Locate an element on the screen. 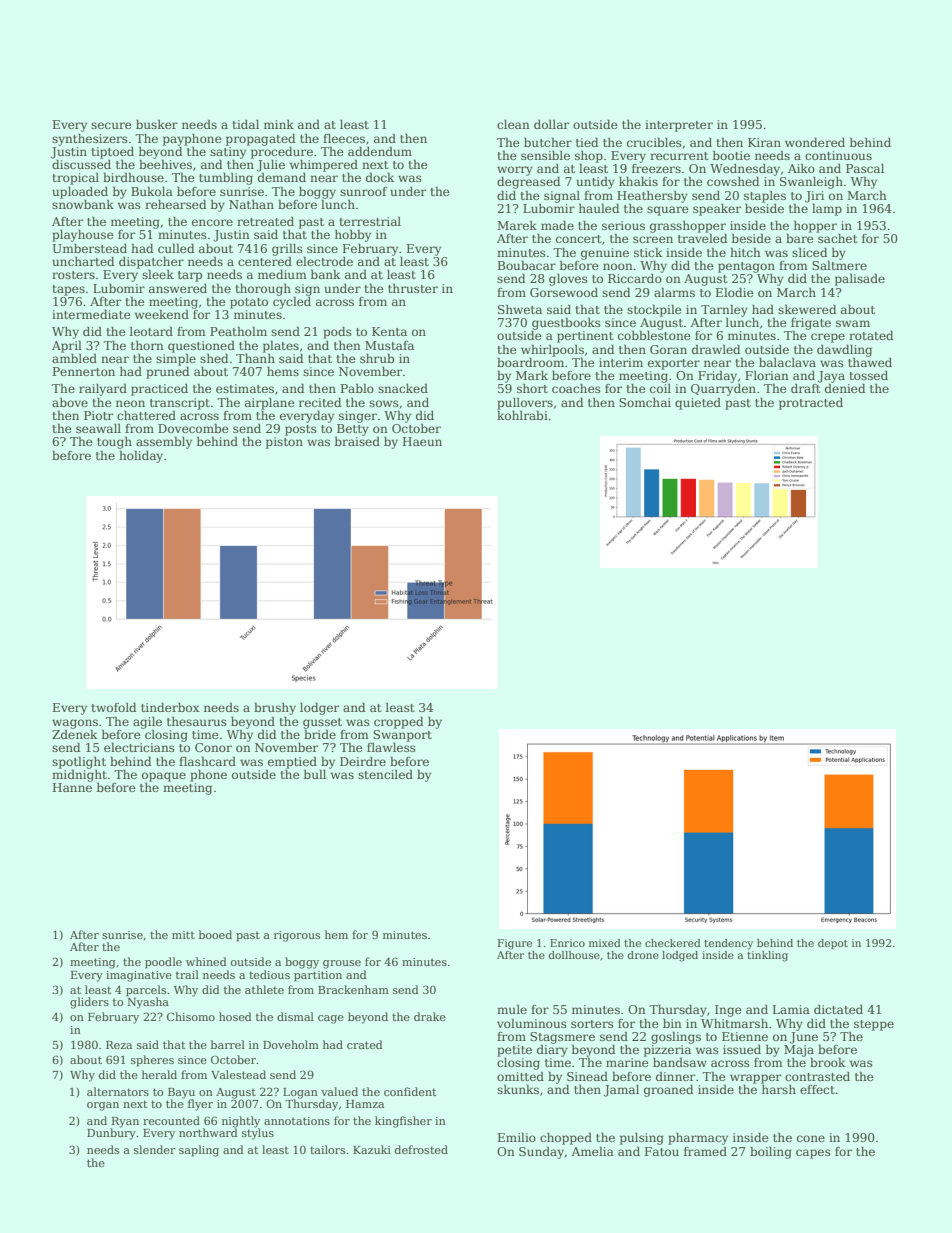  cropped is located at coordinates (398, 722).
